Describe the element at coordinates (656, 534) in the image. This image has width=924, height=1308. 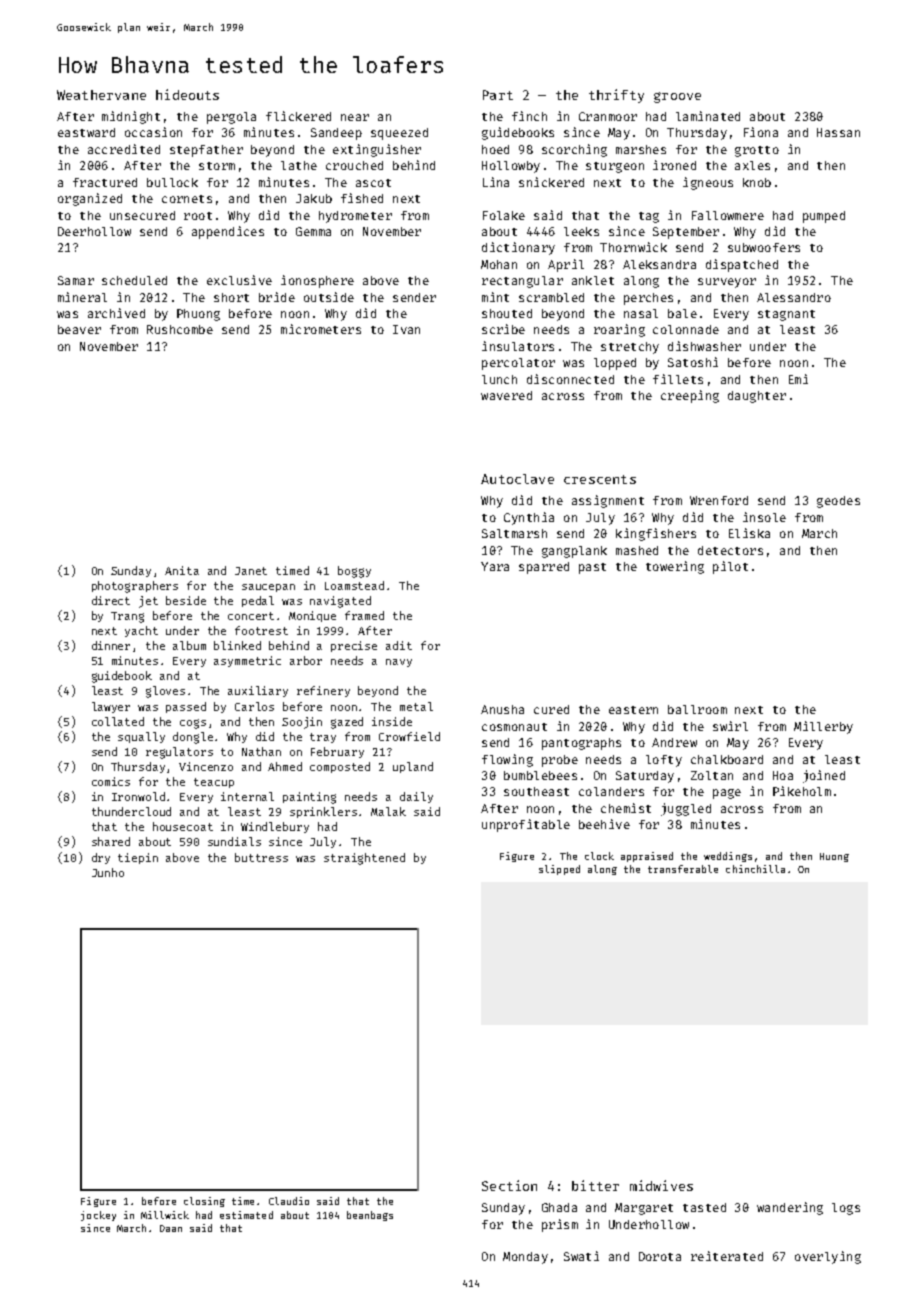
I see `kingfishers` at that location.
